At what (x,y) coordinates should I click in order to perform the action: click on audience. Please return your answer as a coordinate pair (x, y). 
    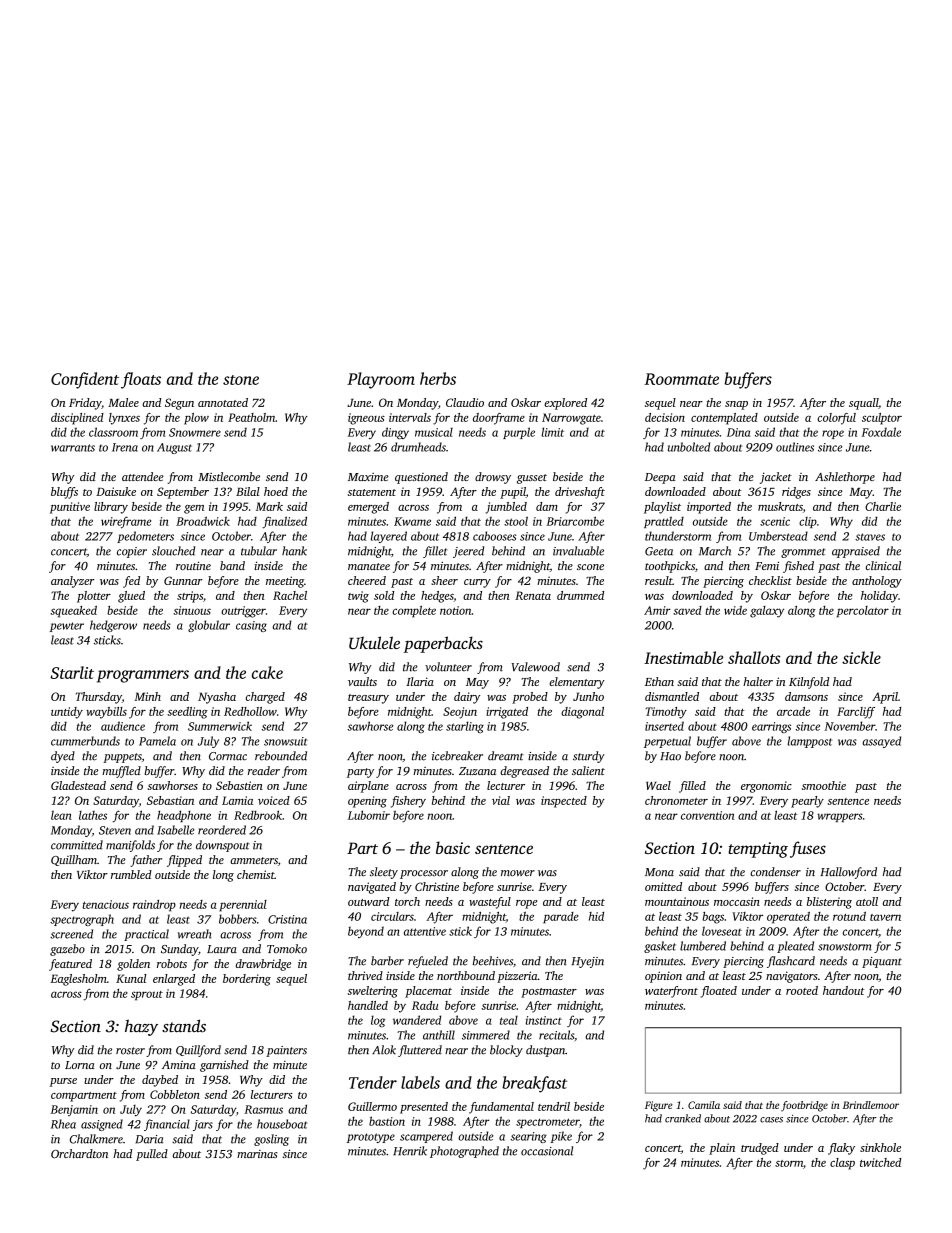
    Looking at the image, I should click on (123, 726).
